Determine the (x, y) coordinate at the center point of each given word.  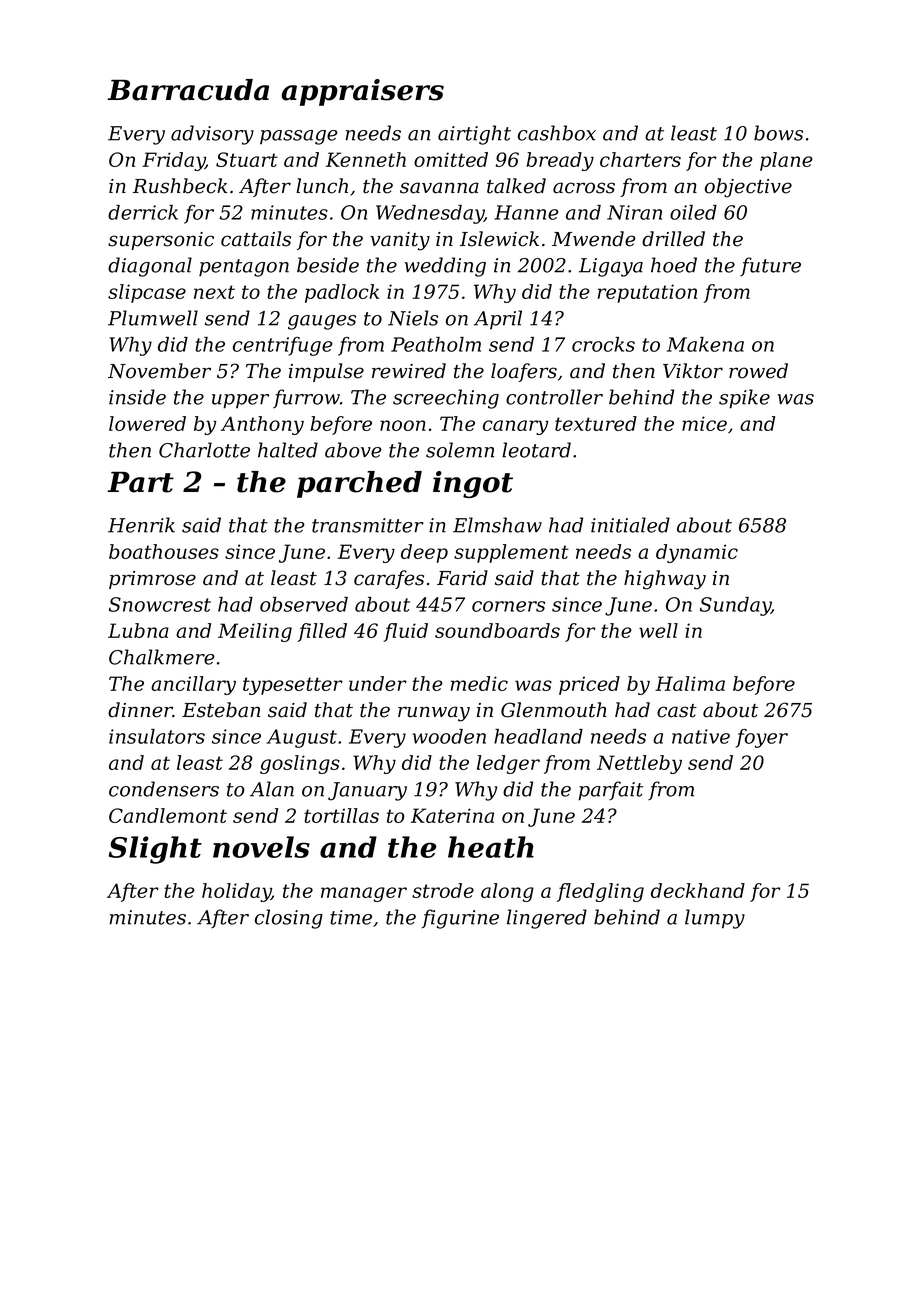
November (159, 371)
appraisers (363, 92)
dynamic (697, 553)
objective (748, 188)
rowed (758, 371)
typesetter (293, 686)
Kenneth (366, 159)
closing (289, 919)
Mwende (594, 239)
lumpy (715, 919)
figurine (460, 919)
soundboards (497, 630)
